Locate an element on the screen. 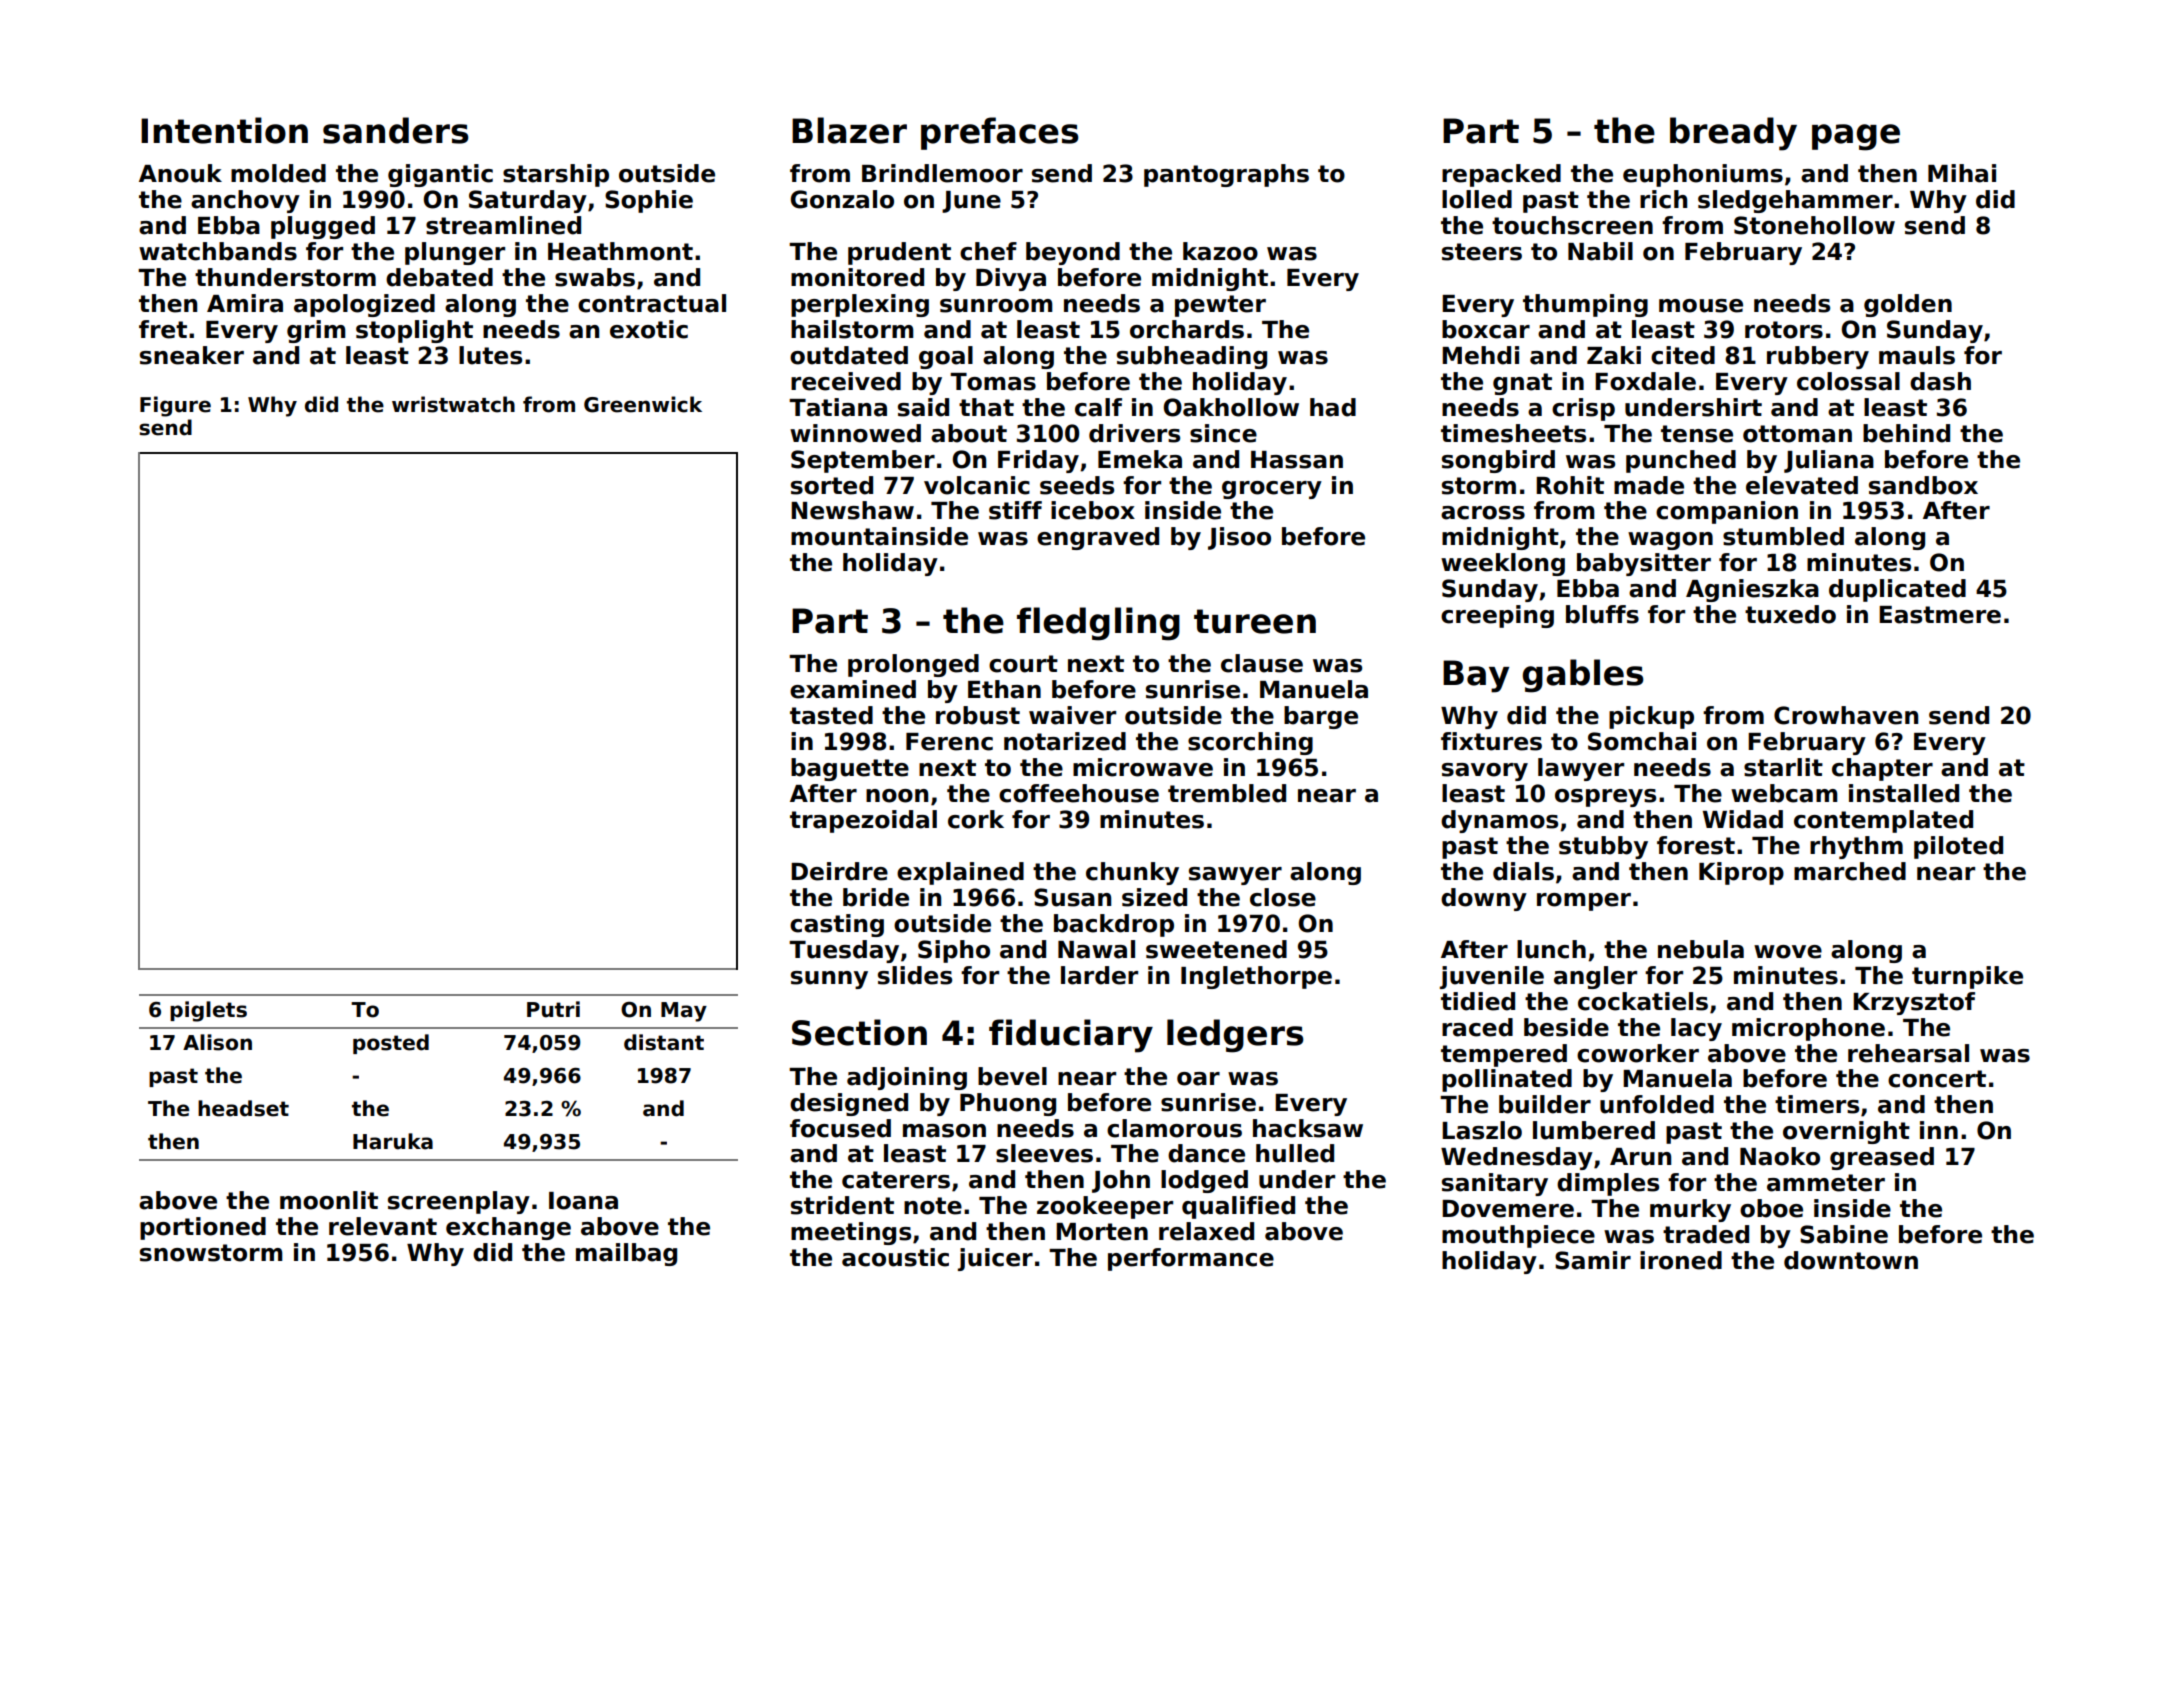 Image resolution: width=2178 pixels, height=1683 pixels. piloted is located at coordinates (1958, 847).
